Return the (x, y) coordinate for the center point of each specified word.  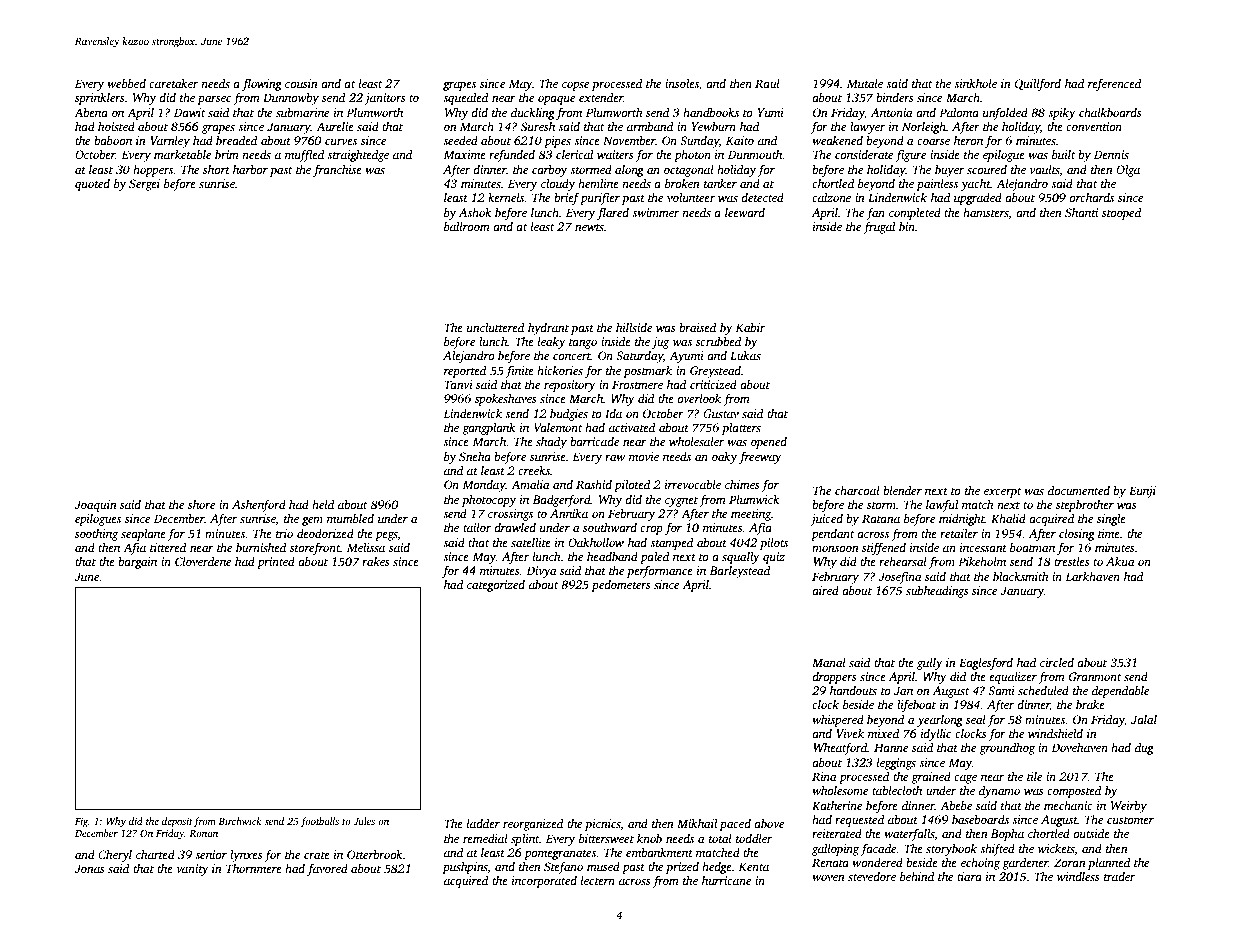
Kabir (750, 327)
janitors (385, 99)
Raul (767, 83)
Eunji (1142, 492)
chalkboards (1110, 112)
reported (465, 372)
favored (327, 870)
